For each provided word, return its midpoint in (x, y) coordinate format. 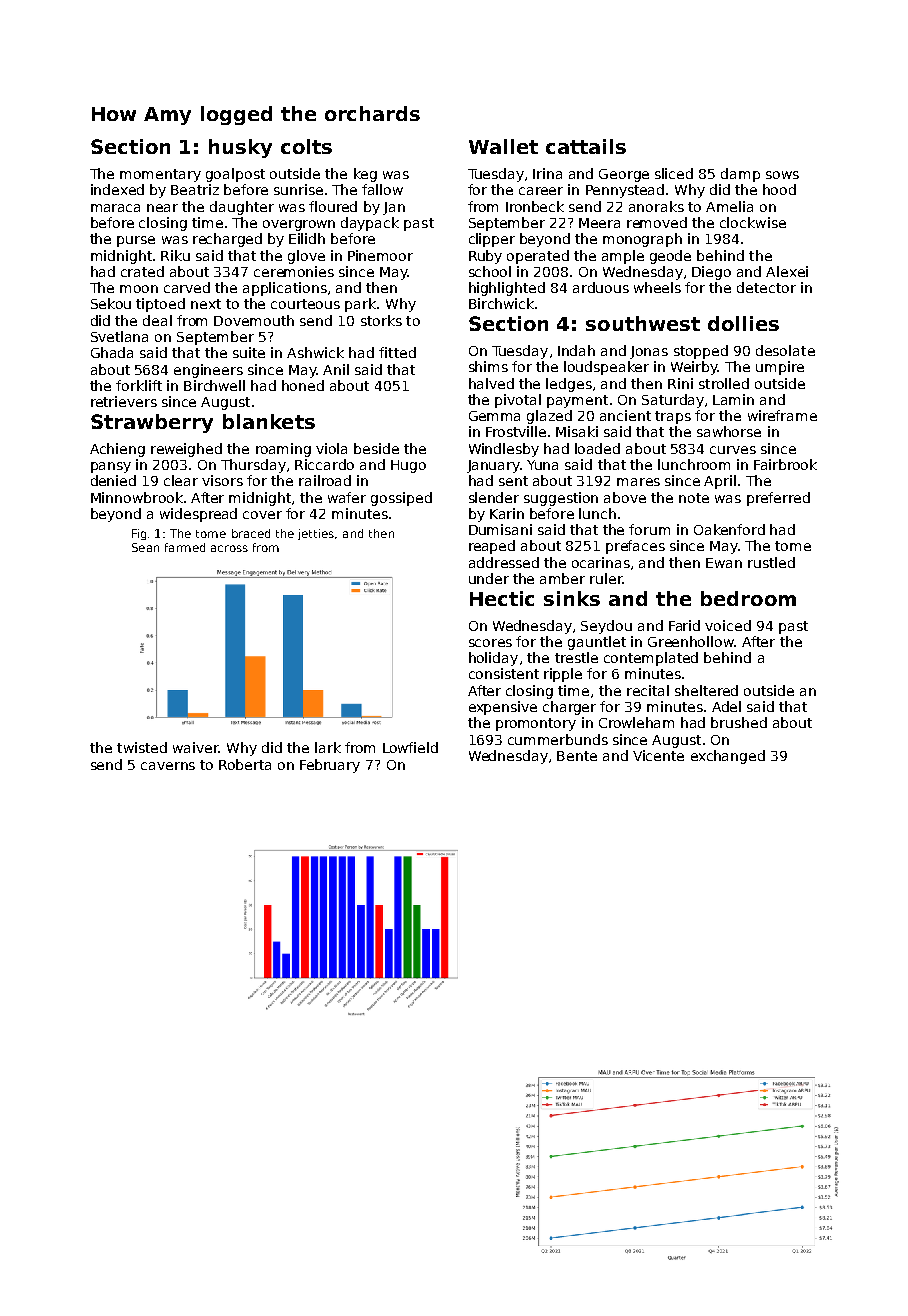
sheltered (706, 690)
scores (490, 643)
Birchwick (501, 303)
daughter (242, 208)
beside (376, 448)
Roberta (245, 764)
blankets (269, 421)
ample (623, 257)
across (229, 548)
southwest (643, 323)
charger (569, 708)
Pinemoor (380, 255)
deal (157, 320)
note (694, 498)
